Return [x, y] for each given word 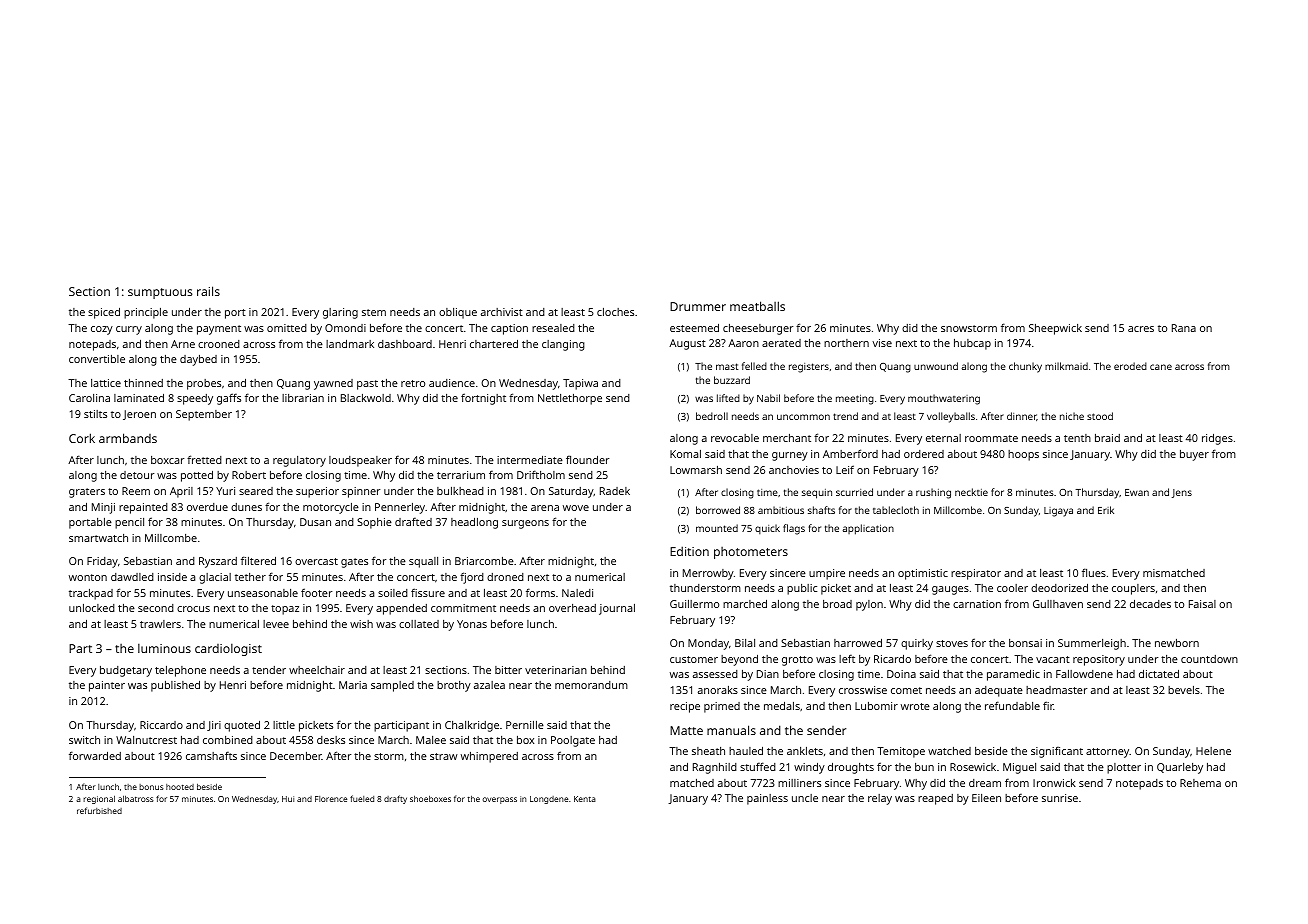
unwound [936, 366]
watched [949, 751]
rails [208, 291]
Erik [1106, 510]
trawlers [160, 624]
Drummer [698, 306]
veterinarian [556, 670]
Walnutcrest [146, 740]
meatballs [757, 306]
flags [794, 529]
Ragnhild [715, 768]
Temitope [901, 752]
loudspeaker [360, 461]
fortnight [483, 399]
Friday [102, 562]
